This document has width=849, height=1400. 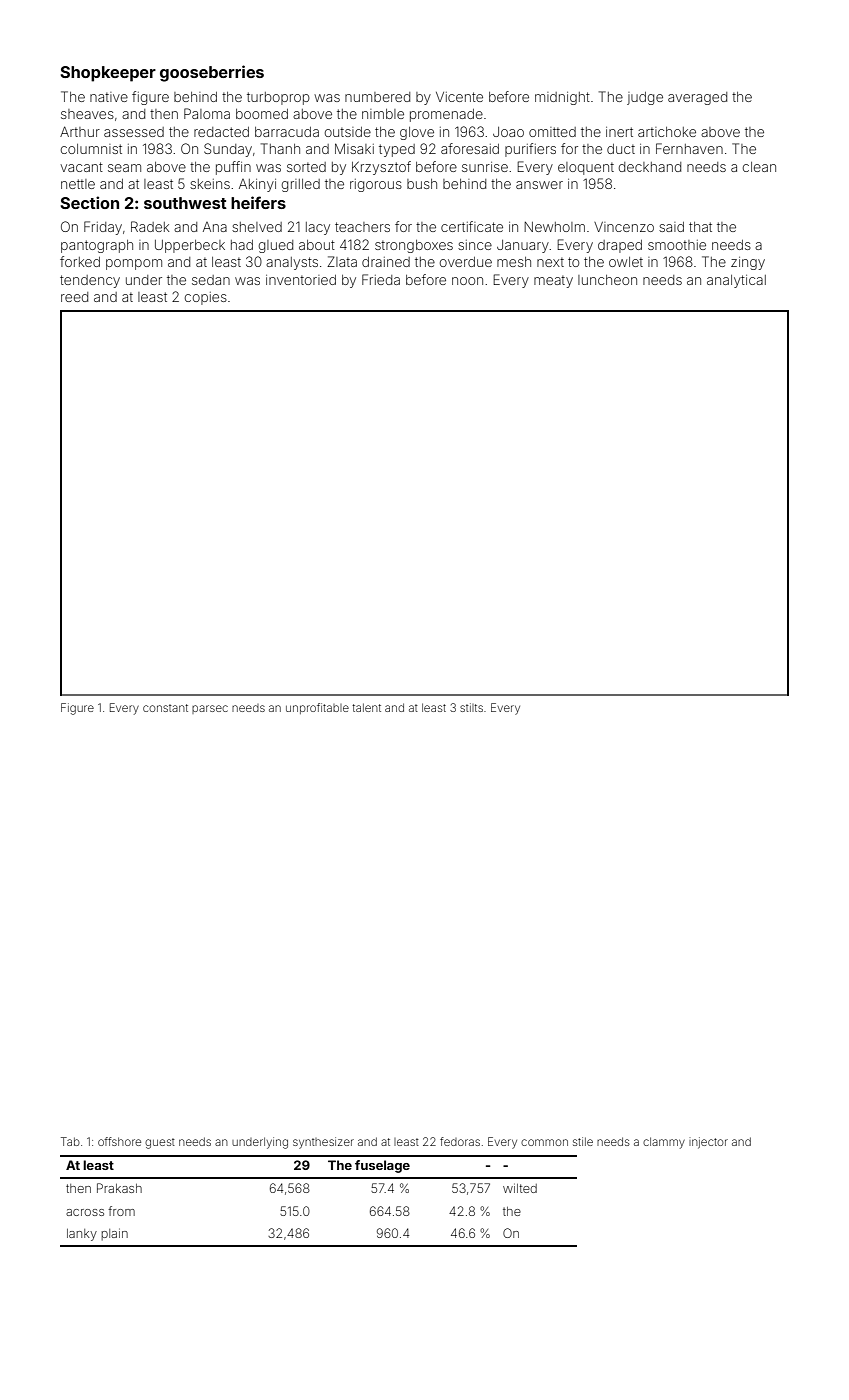 What do you see at coordinates (748, 263) in the document?
I see `zingy` at bounding box center [748, 263].
